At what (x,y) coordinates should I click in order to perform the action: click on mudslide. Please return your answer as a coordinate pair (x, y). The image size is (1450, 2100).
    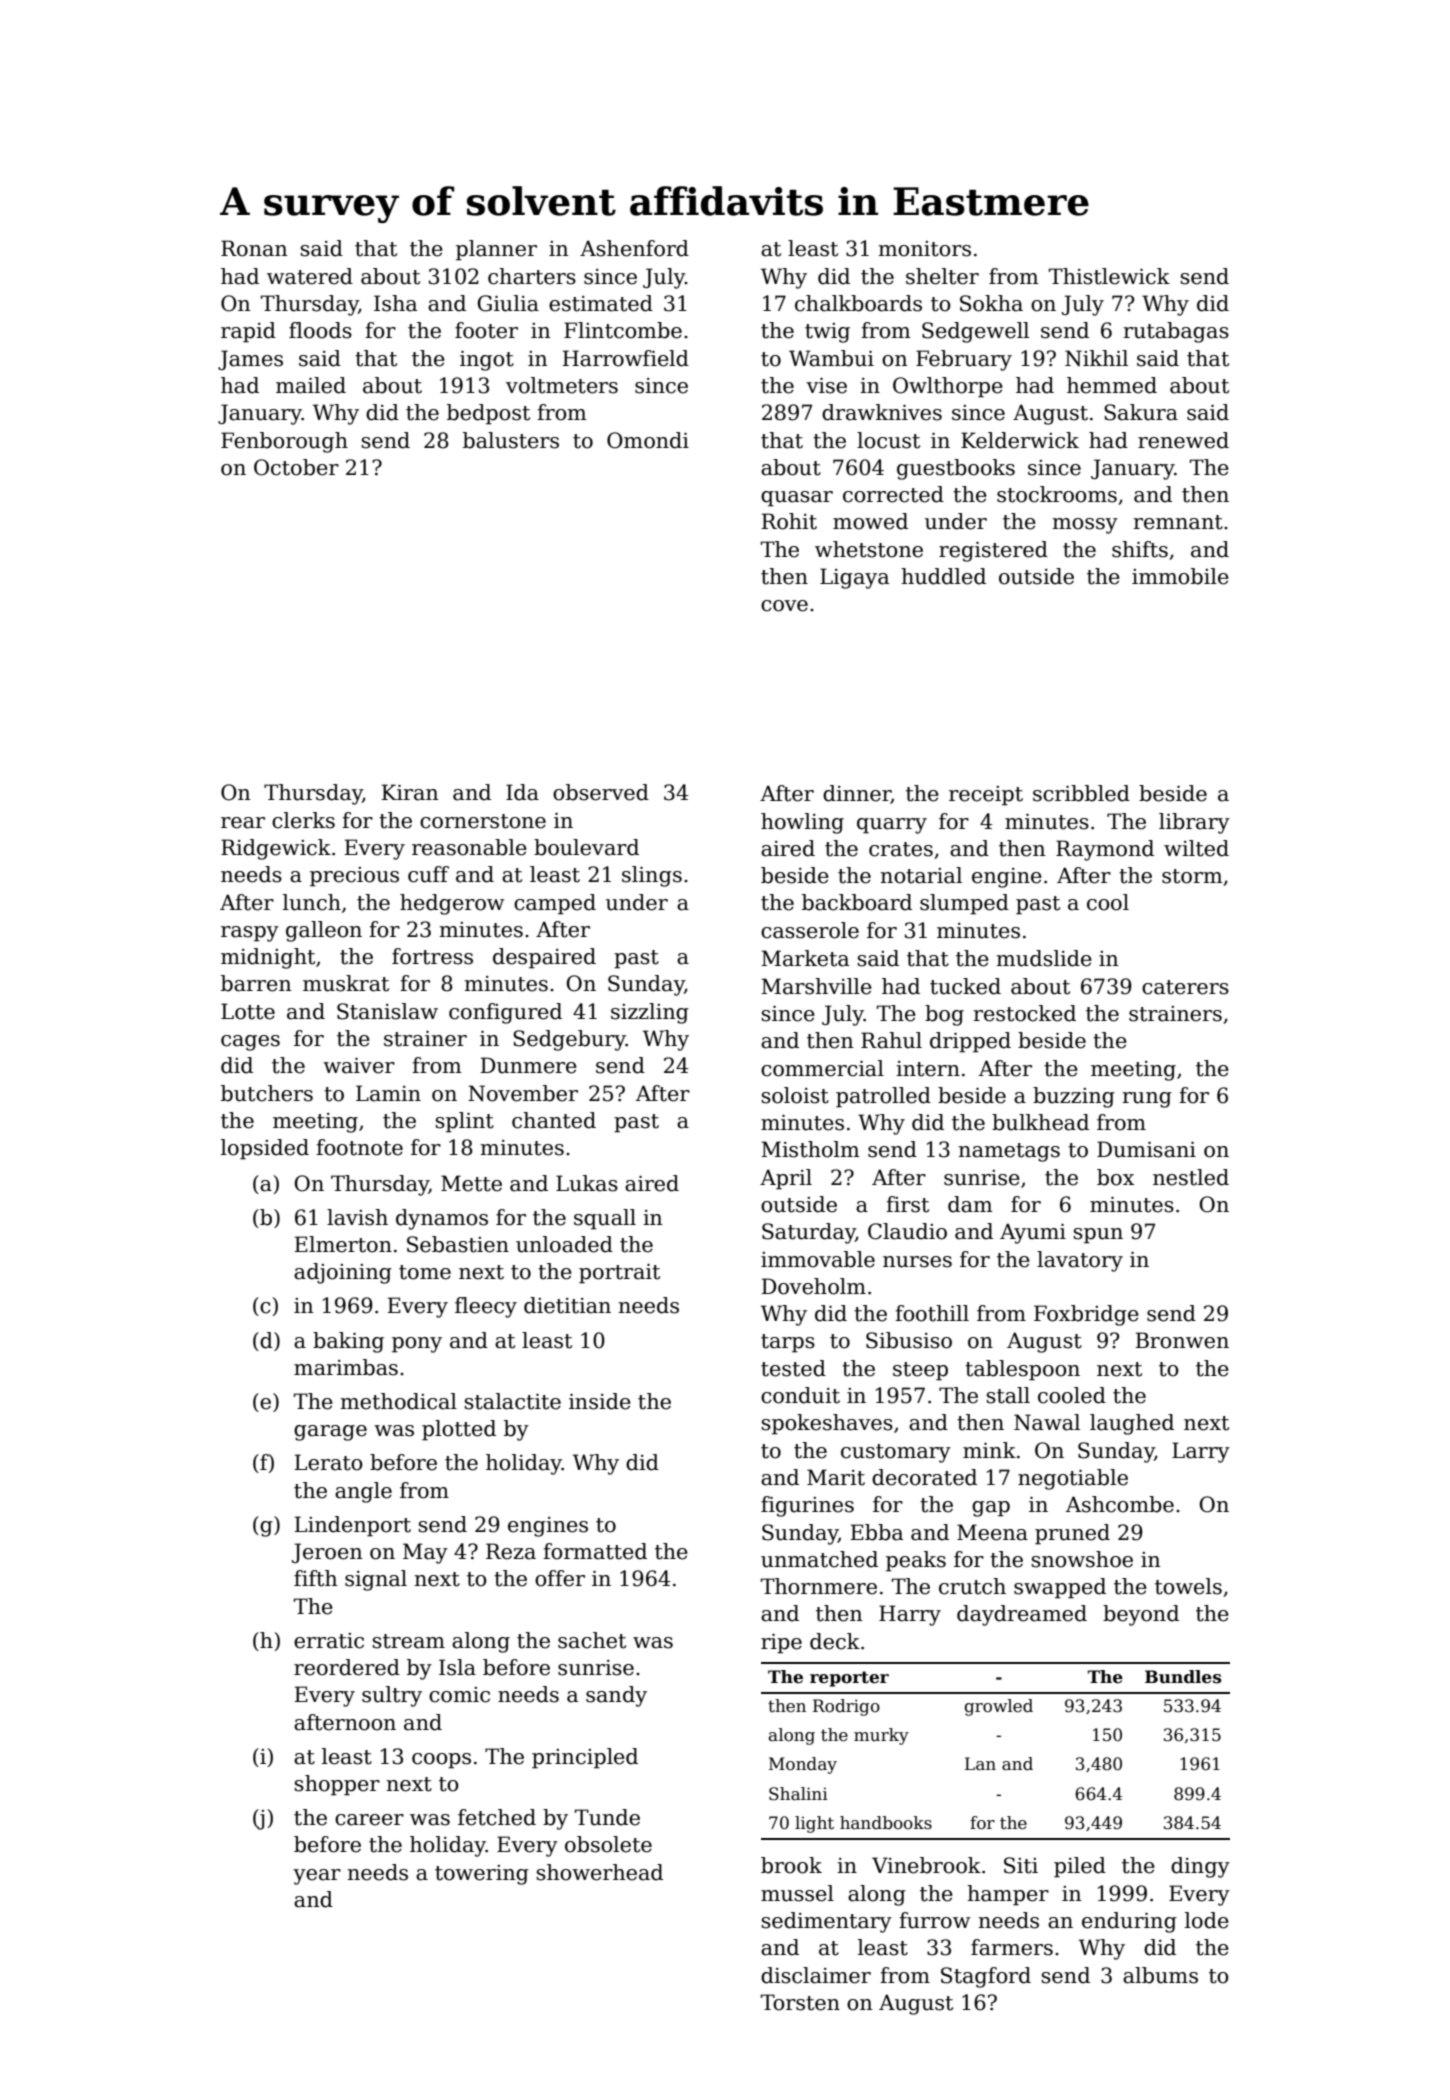
    Looking at the image, I should click on (1044, 958).
